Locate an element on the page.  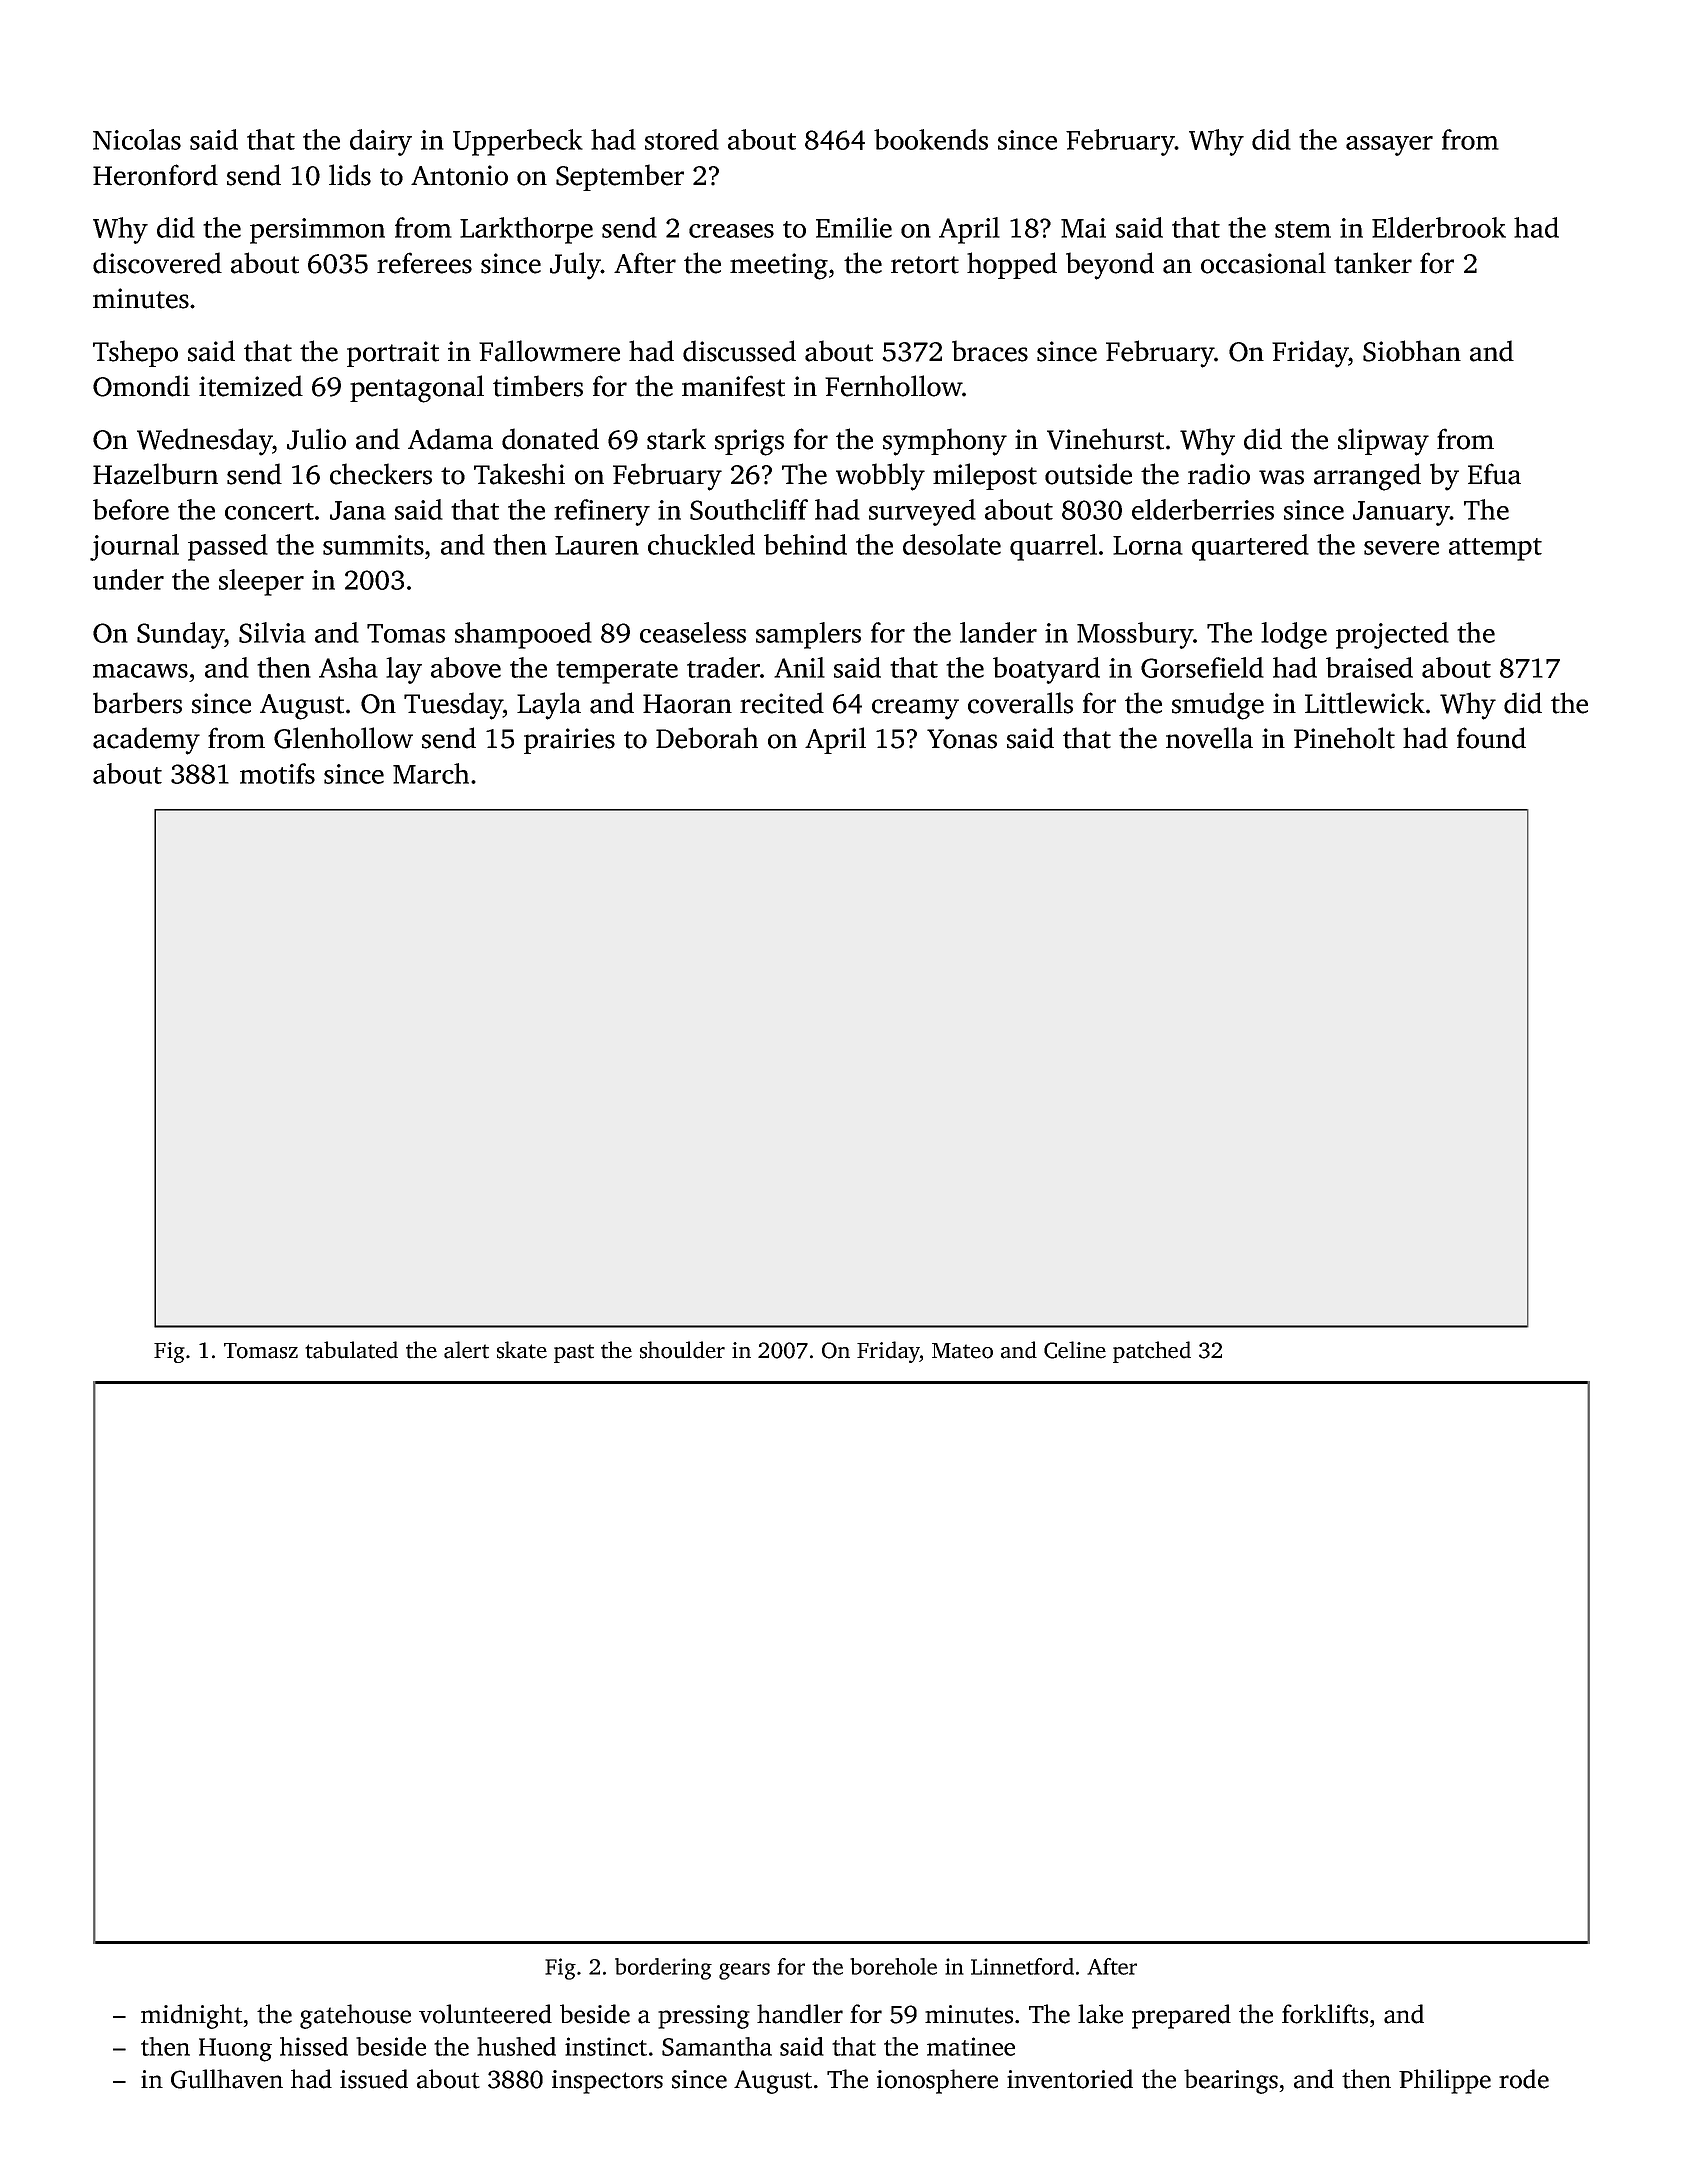
tabulated is located at coordinates (351, 1350).
